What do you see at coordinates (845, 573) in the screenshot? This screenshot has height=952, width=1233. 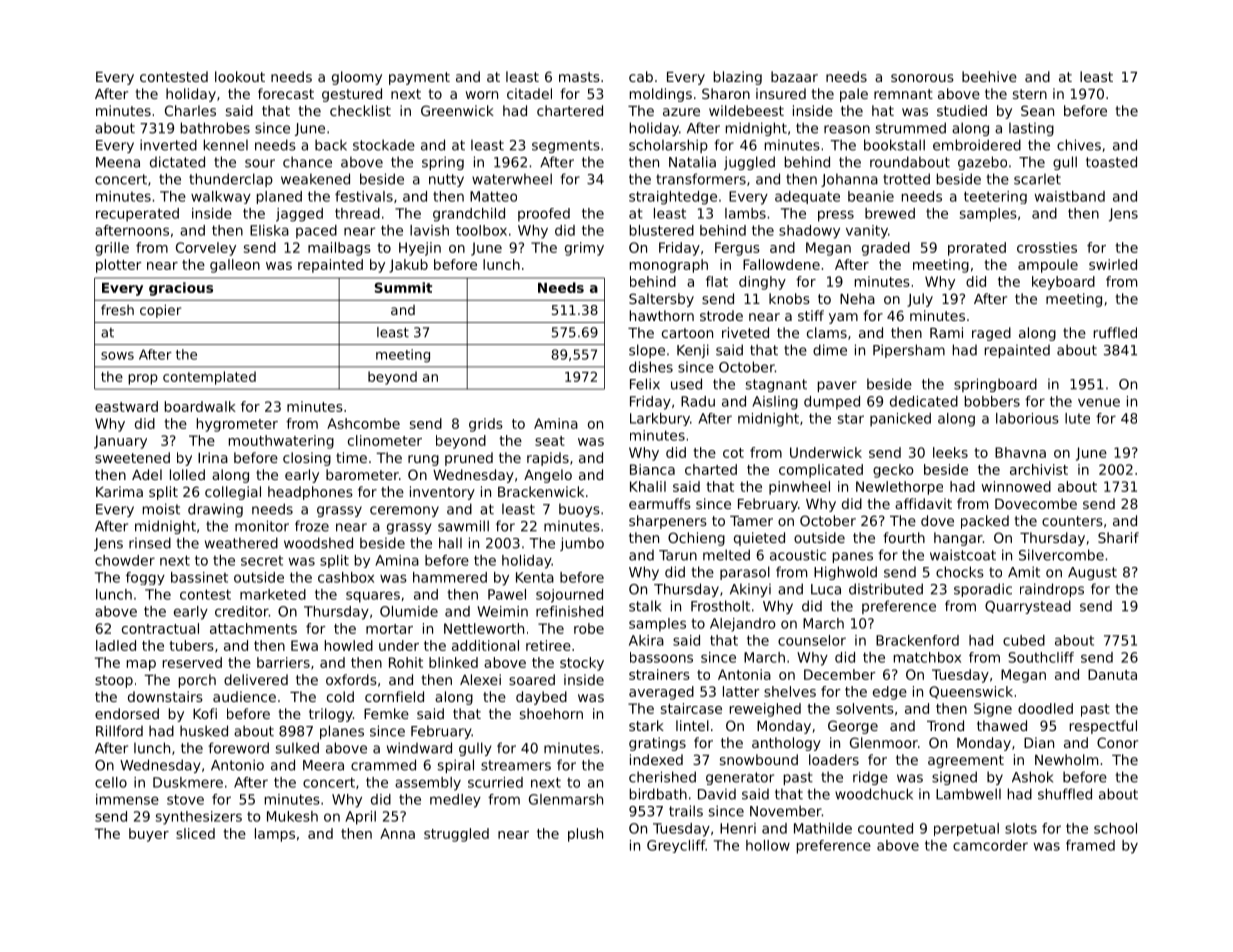 I see `Highwold` at bounding box center [845, 573].
